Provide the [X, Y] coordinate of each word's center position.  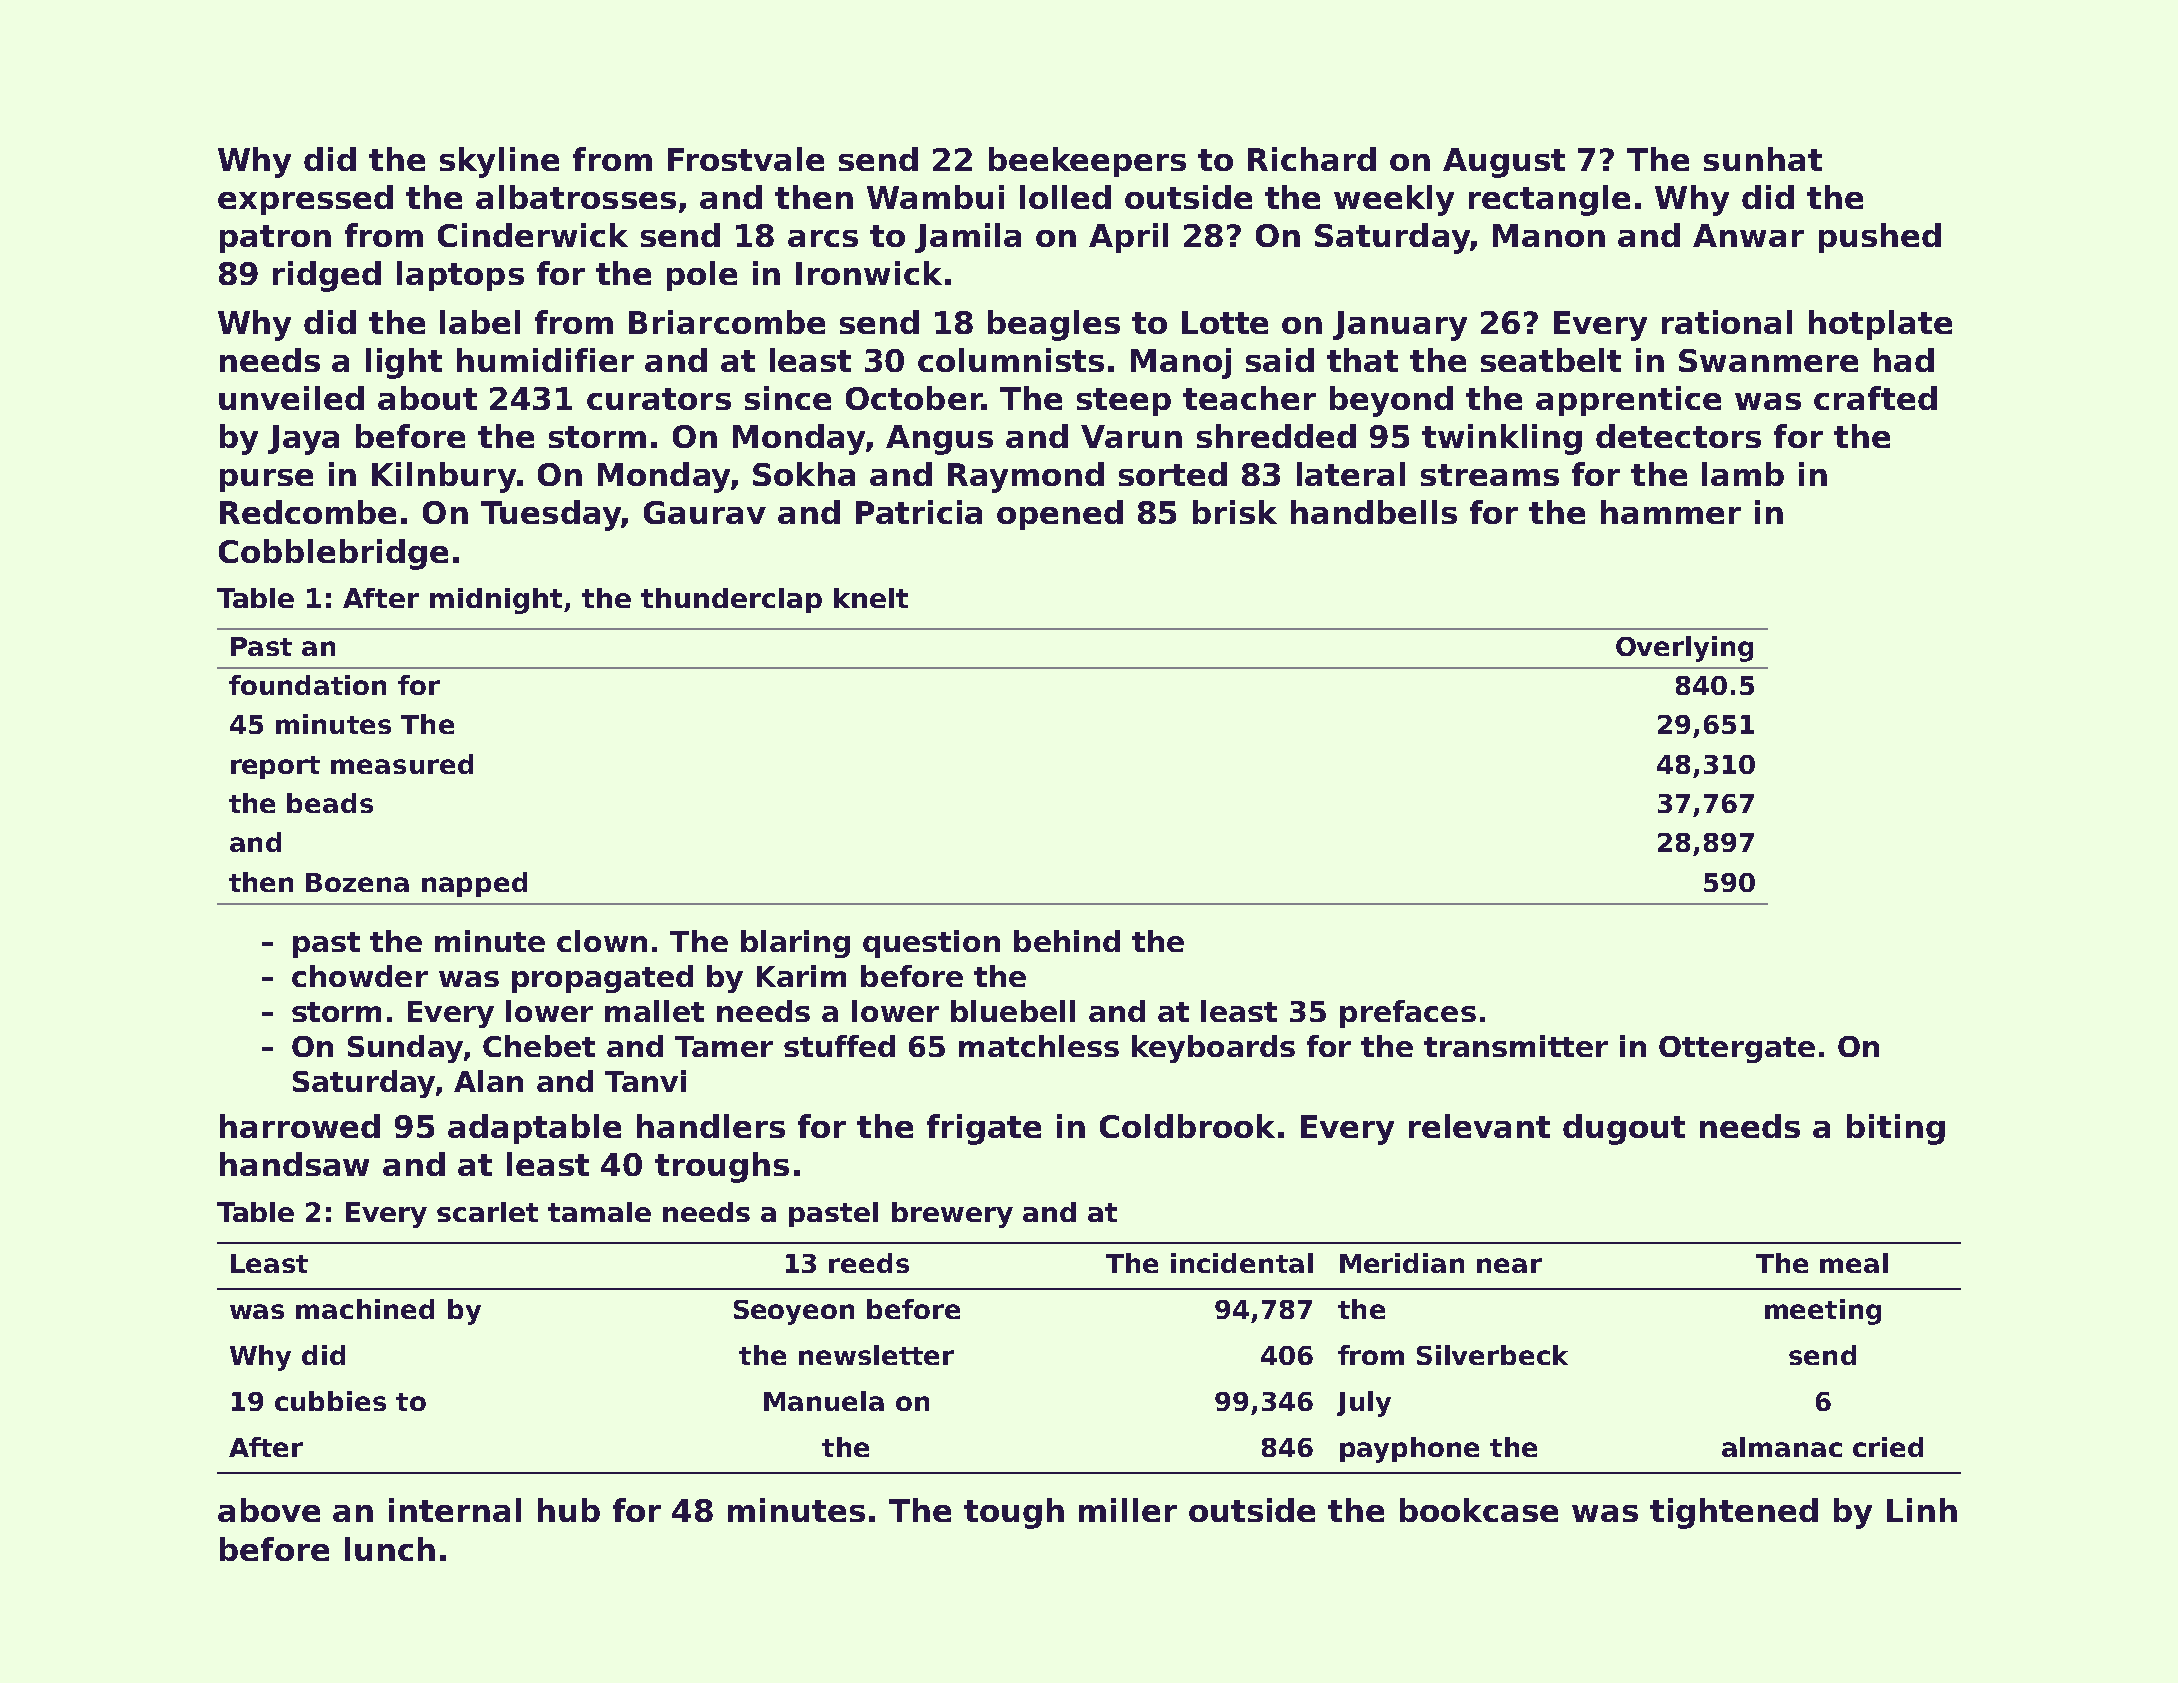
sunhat [1763, 159]
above [269, 1510]
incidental [1242, 1263]
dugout [1624, 1129]
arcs [823, 238]
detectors [1678, 436]
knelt [871, 598]
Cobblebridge [333, 554]
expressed [305, 200]
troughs [722, 1167]
